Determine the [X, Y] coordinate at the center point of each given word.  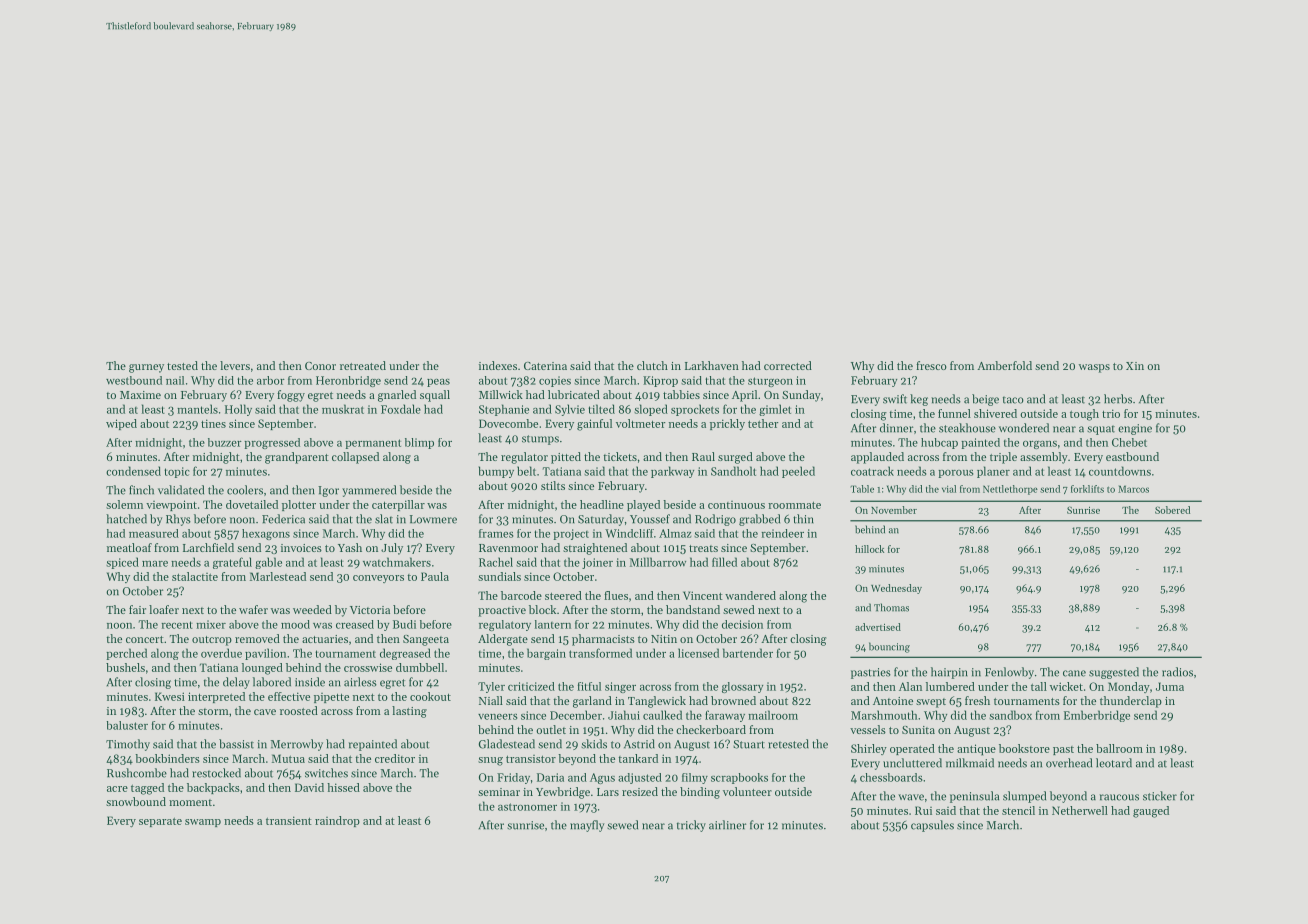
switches [326, 773]
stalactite [195, 576]
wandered [750, 595]
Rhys [178, 520]
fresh [977, 700]
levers [235, 365]
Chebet [1129, 442]
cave [265, 712]
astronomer [527, 807]
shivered [995, 413]
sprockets [695, 410]
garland [592, 702]
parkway [672, 472]
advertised [878, 627]
